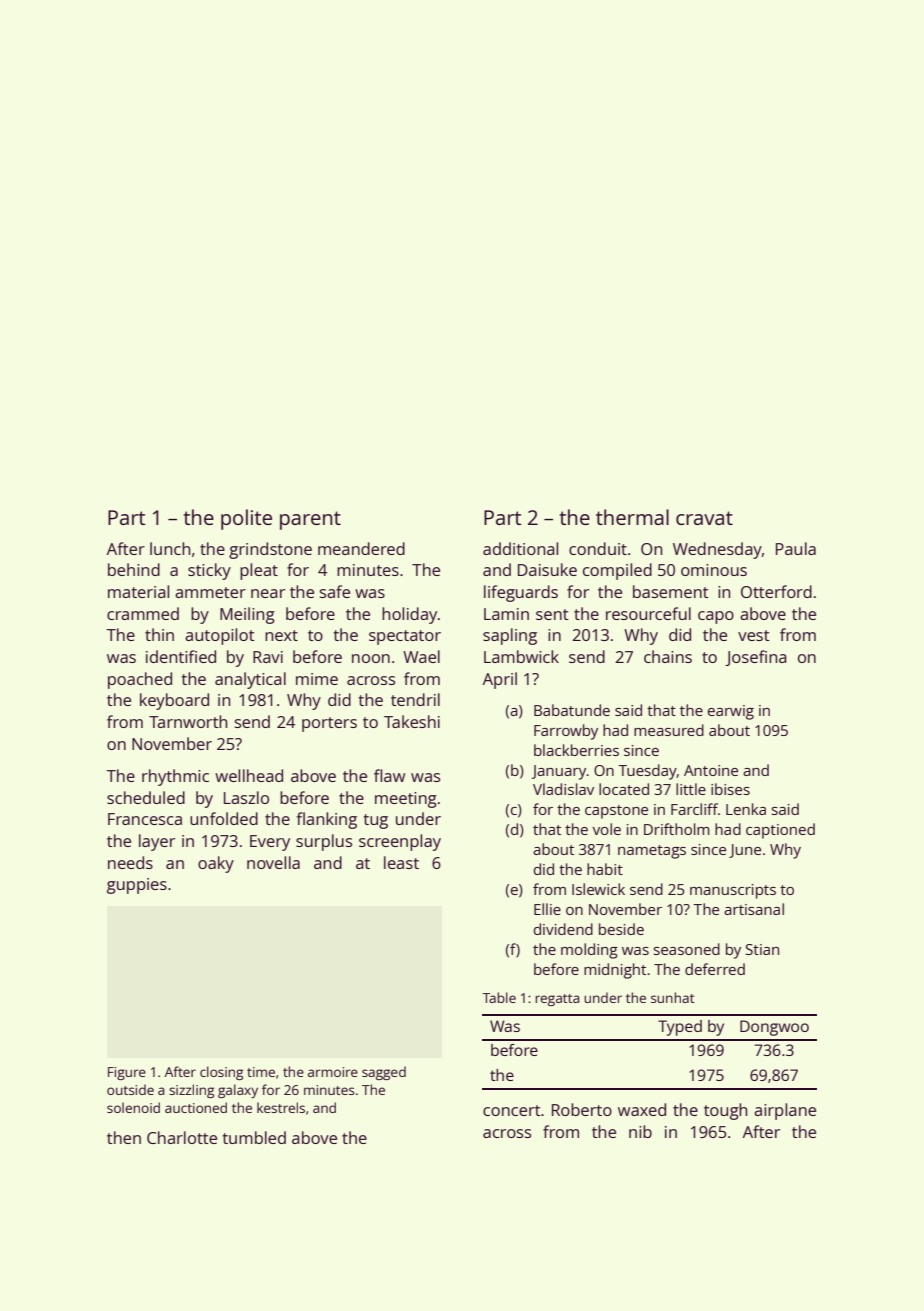  I want to click on tumbled, so click(254, 1137).
